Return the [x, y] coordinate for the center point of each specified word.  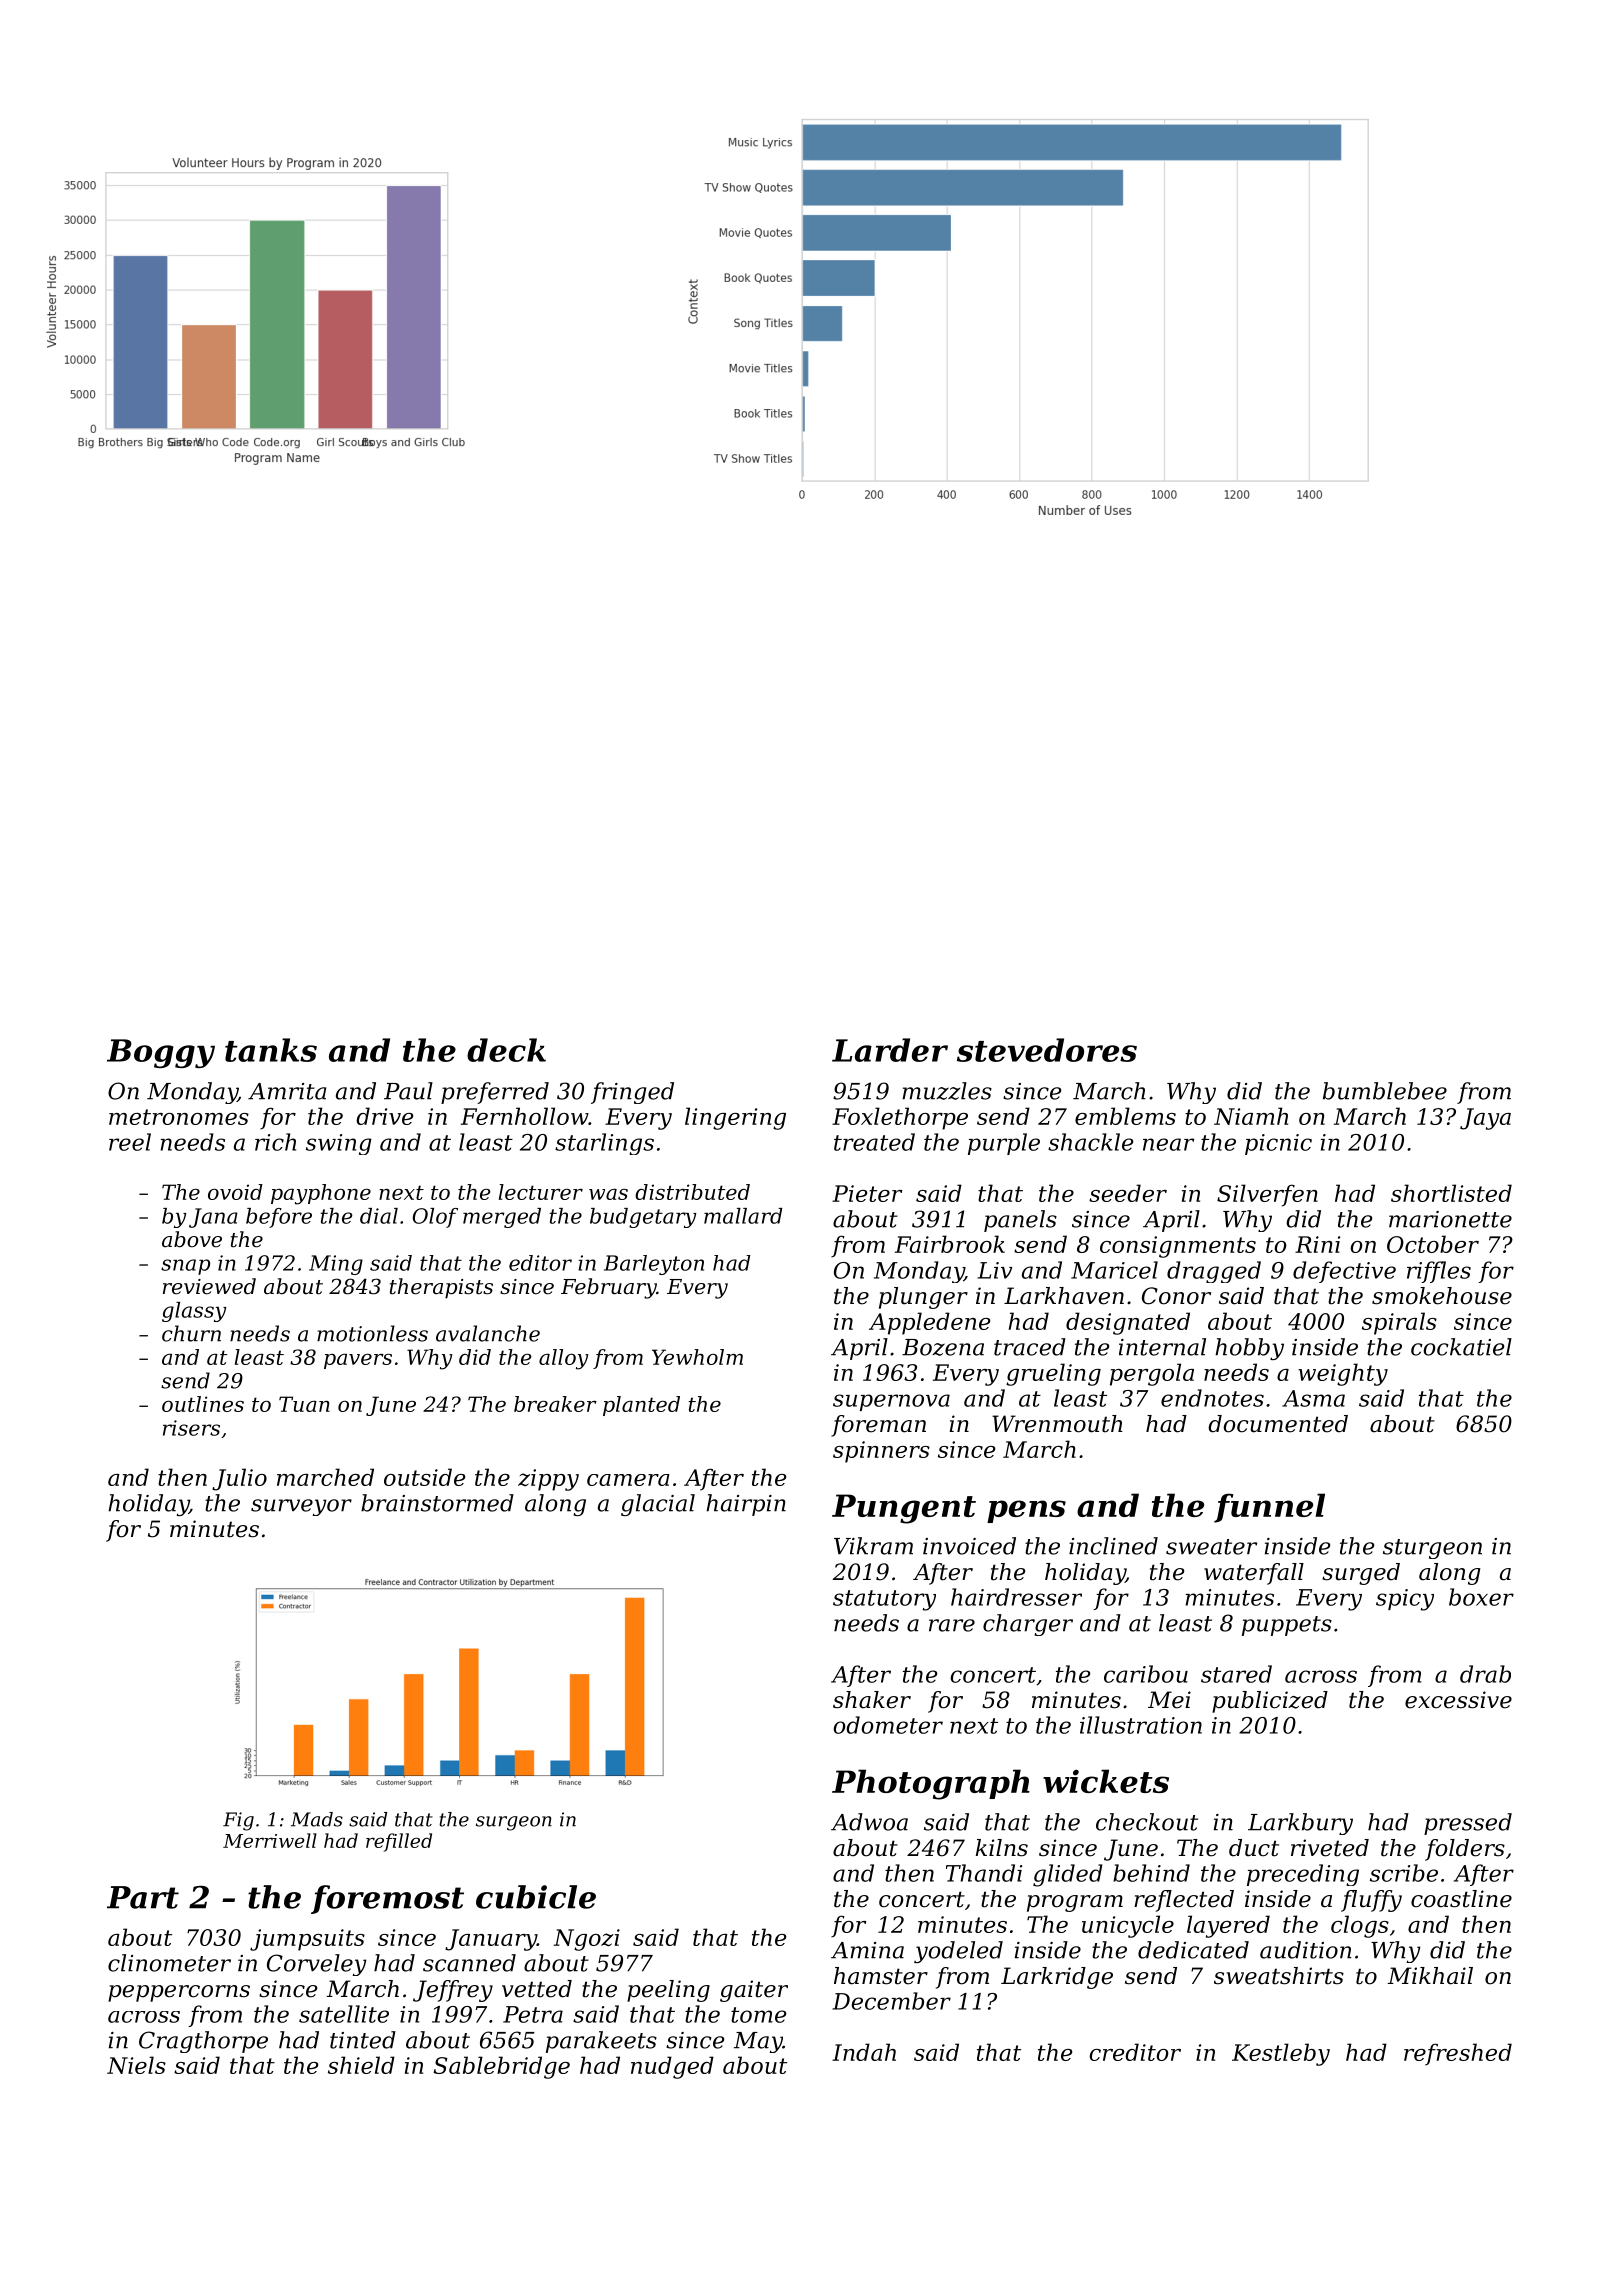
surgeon [514, 1823]
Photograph [931, 1784]
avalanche [488, 1333]
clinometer [169, 1963]
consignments [1178, 1247]
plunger [923, 1298]
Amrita [287, 1091]
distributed [692, 1192]
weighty [1343, 1374]
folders [1465, 1850]
